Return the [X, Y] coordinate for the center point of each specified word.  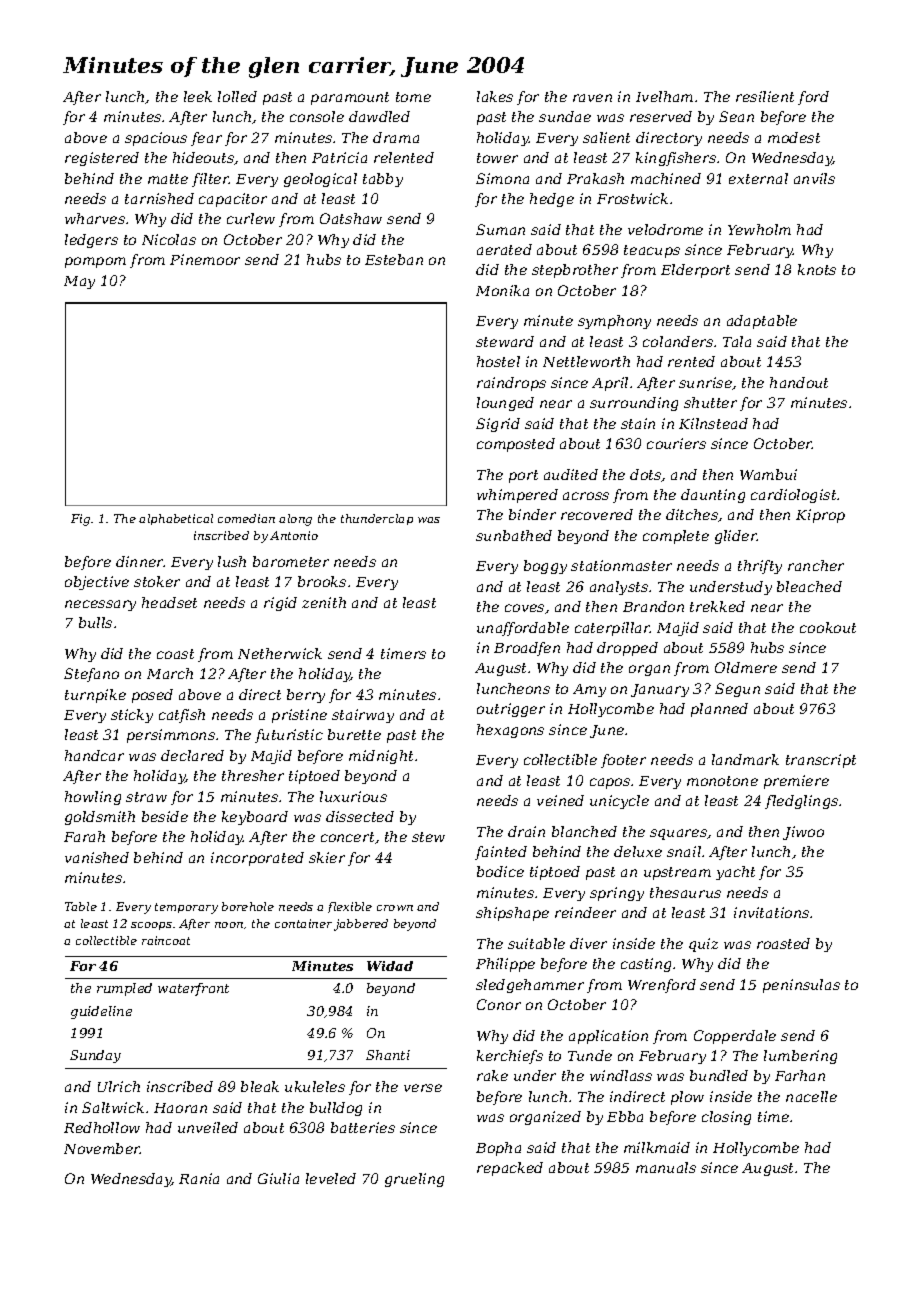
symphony [614, 322]
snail [684, 851]
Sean [736, 116]
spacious [156, 139]
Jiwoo [803, 833]
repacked [510, 1169]
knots [817, 269]
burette [354, 734]
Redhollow [102, 1127]
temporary [186, 908]
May [79, 282]
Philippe [505, 965]
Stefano [91, 675]
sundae [565, 116]
